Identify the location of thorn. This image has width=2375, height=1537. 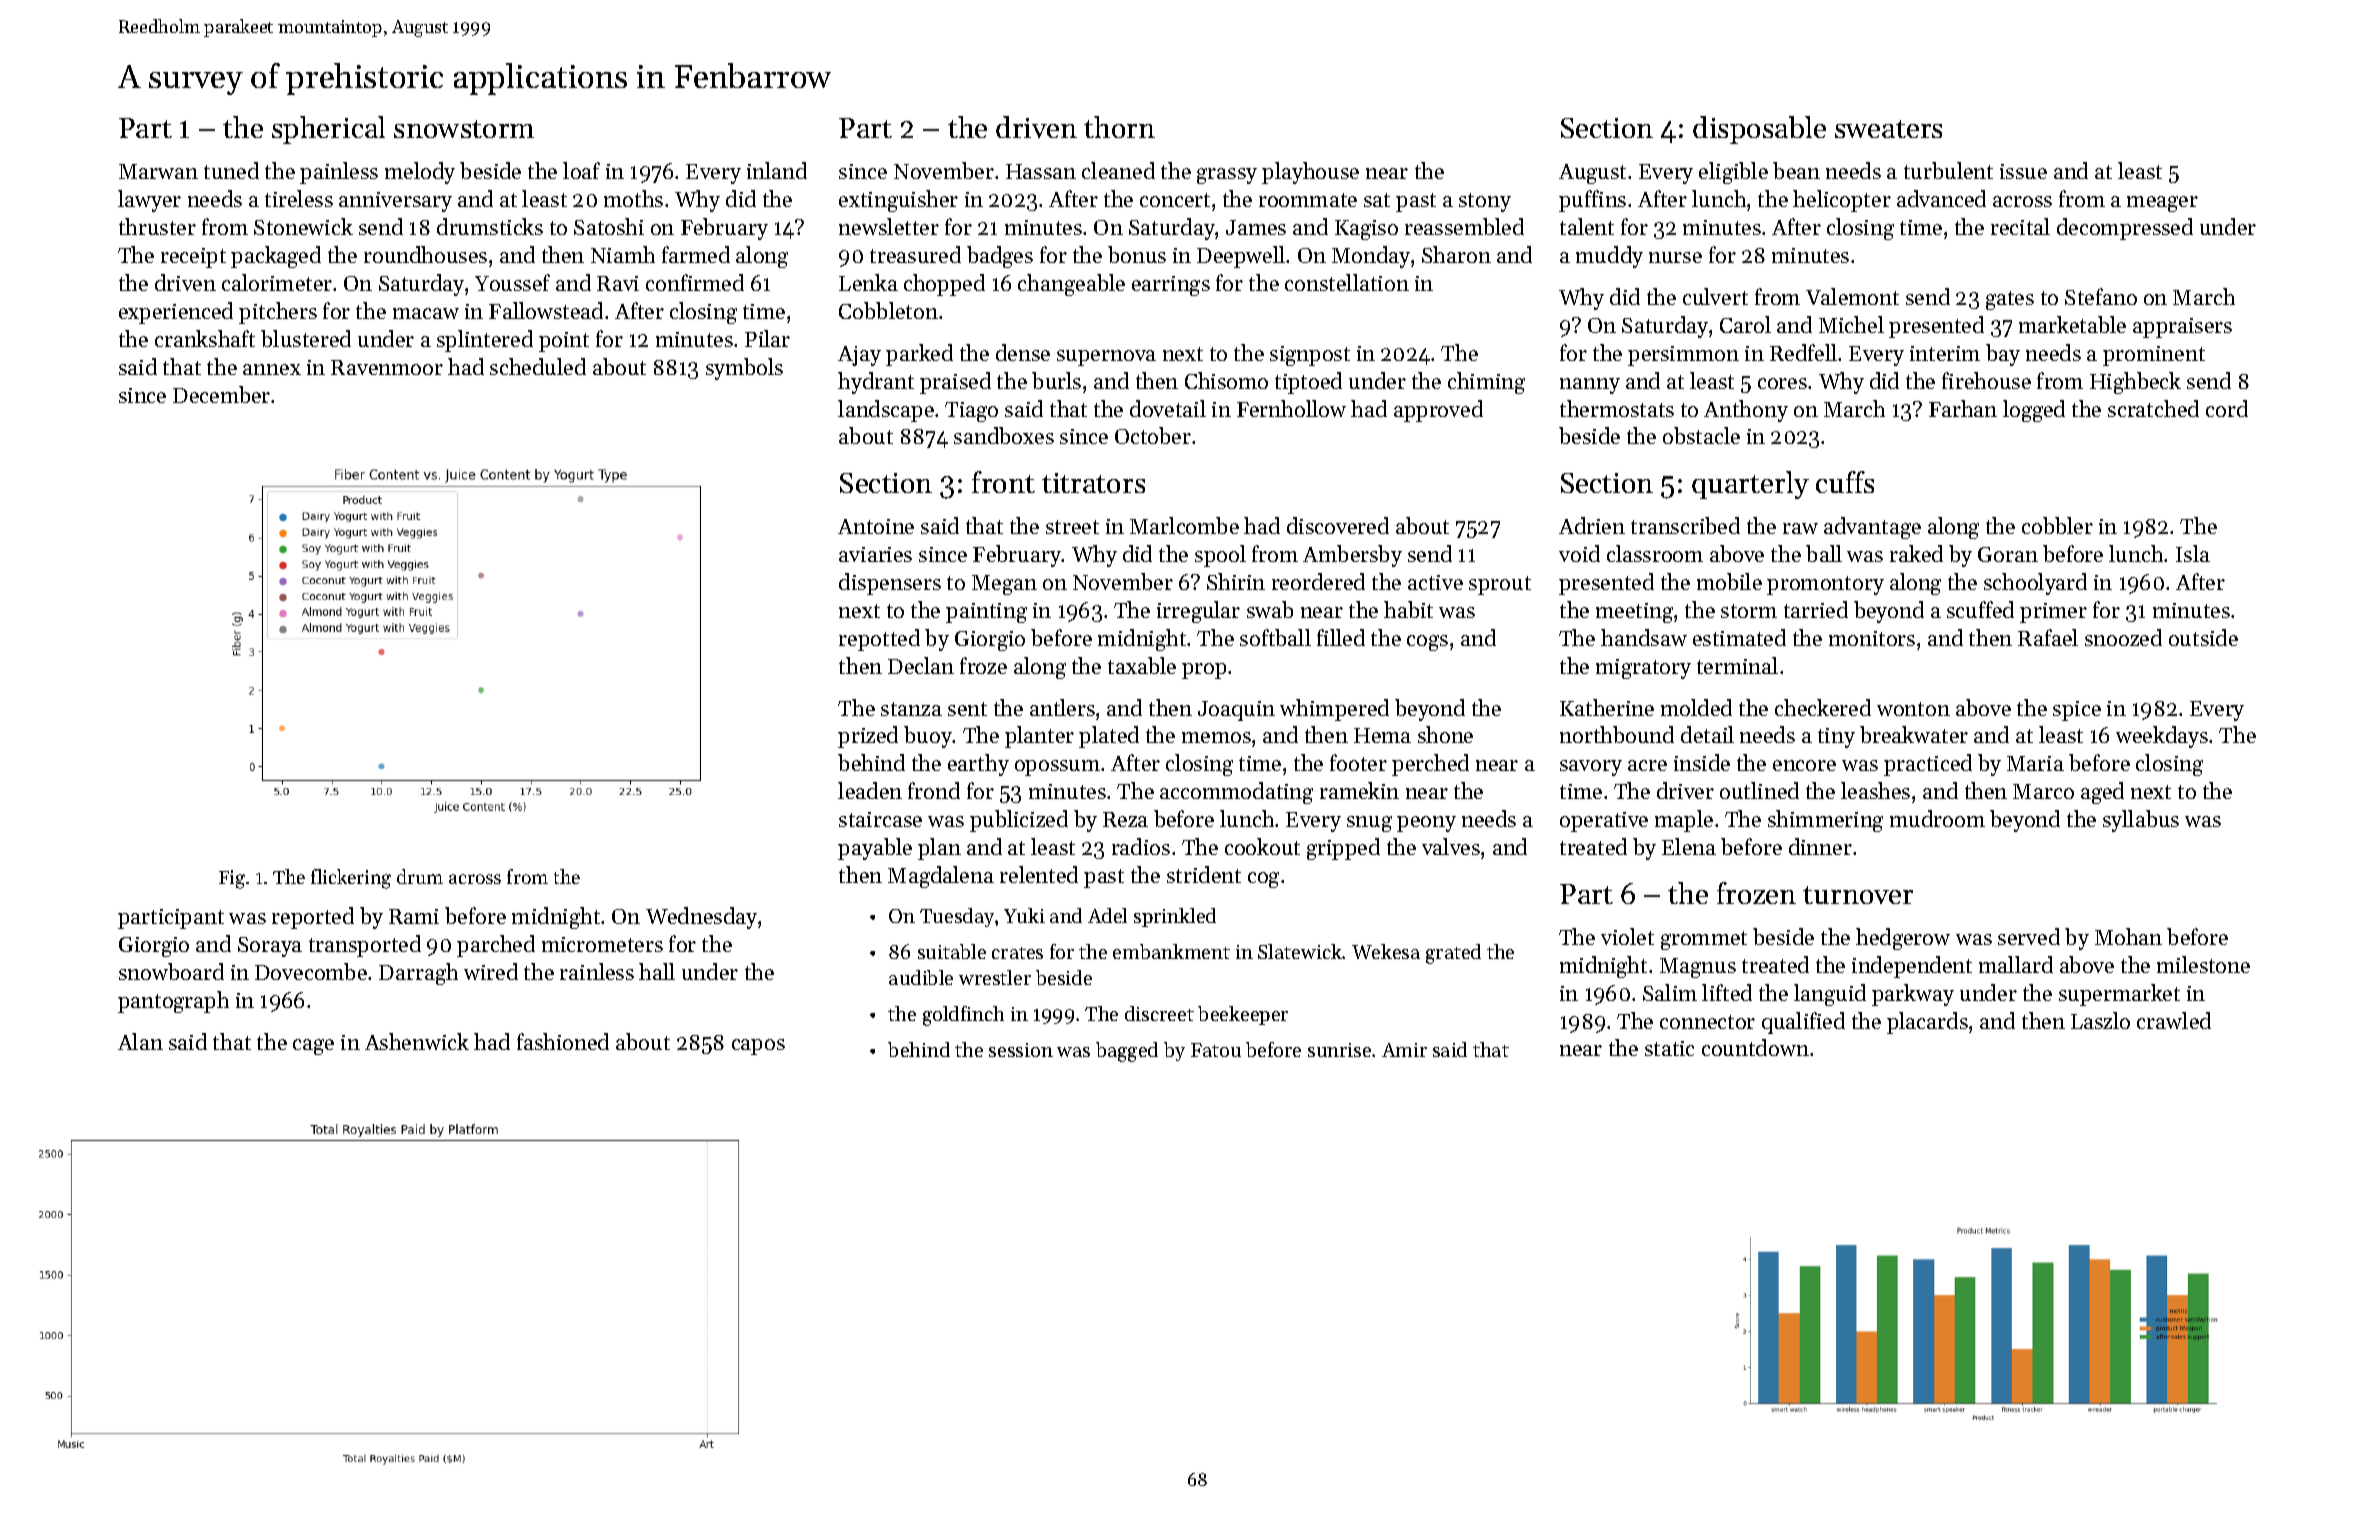
(1119, 127).
